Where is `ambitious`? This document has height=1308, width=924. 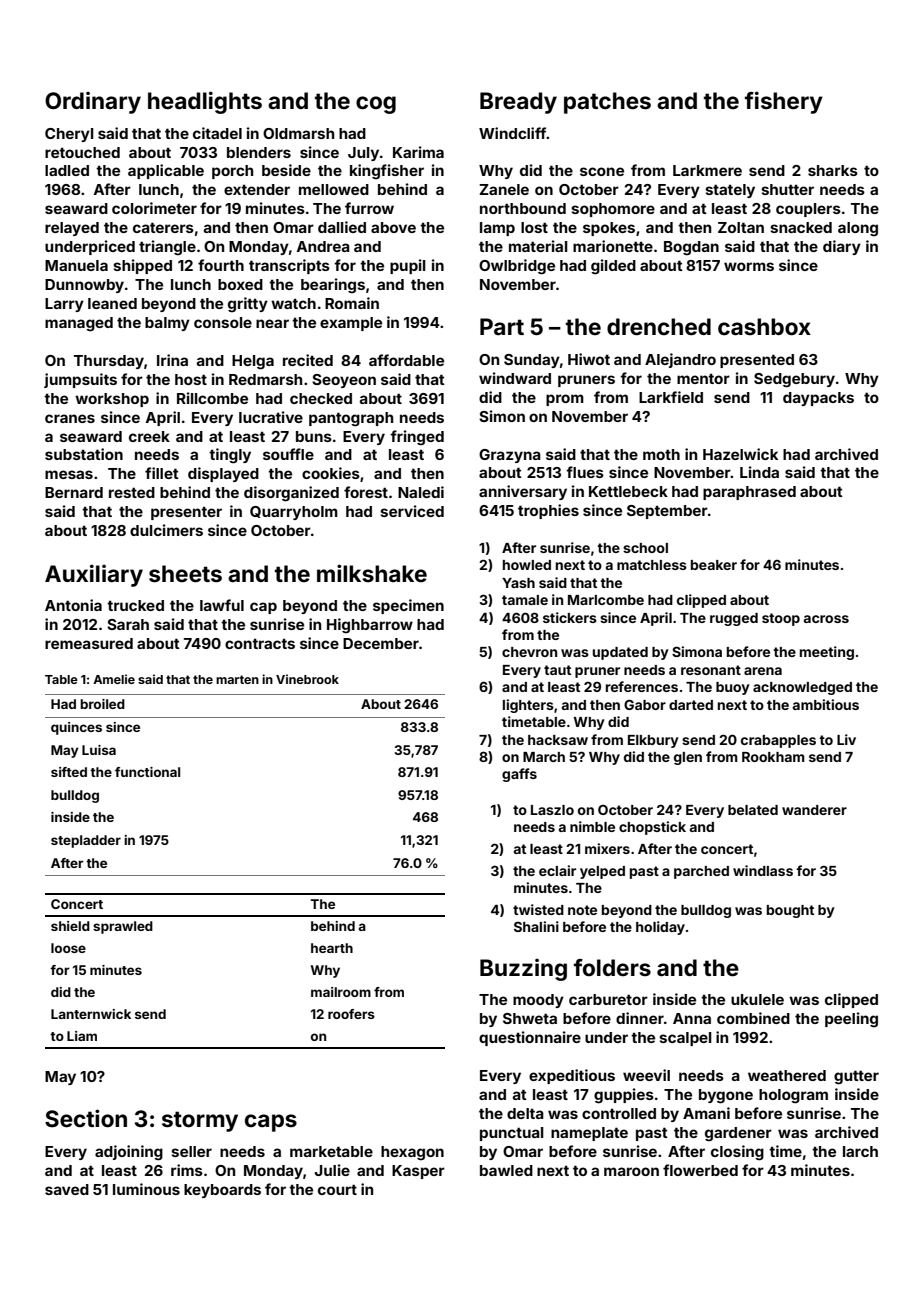 ambitious is located at coordinates (826, 704).
